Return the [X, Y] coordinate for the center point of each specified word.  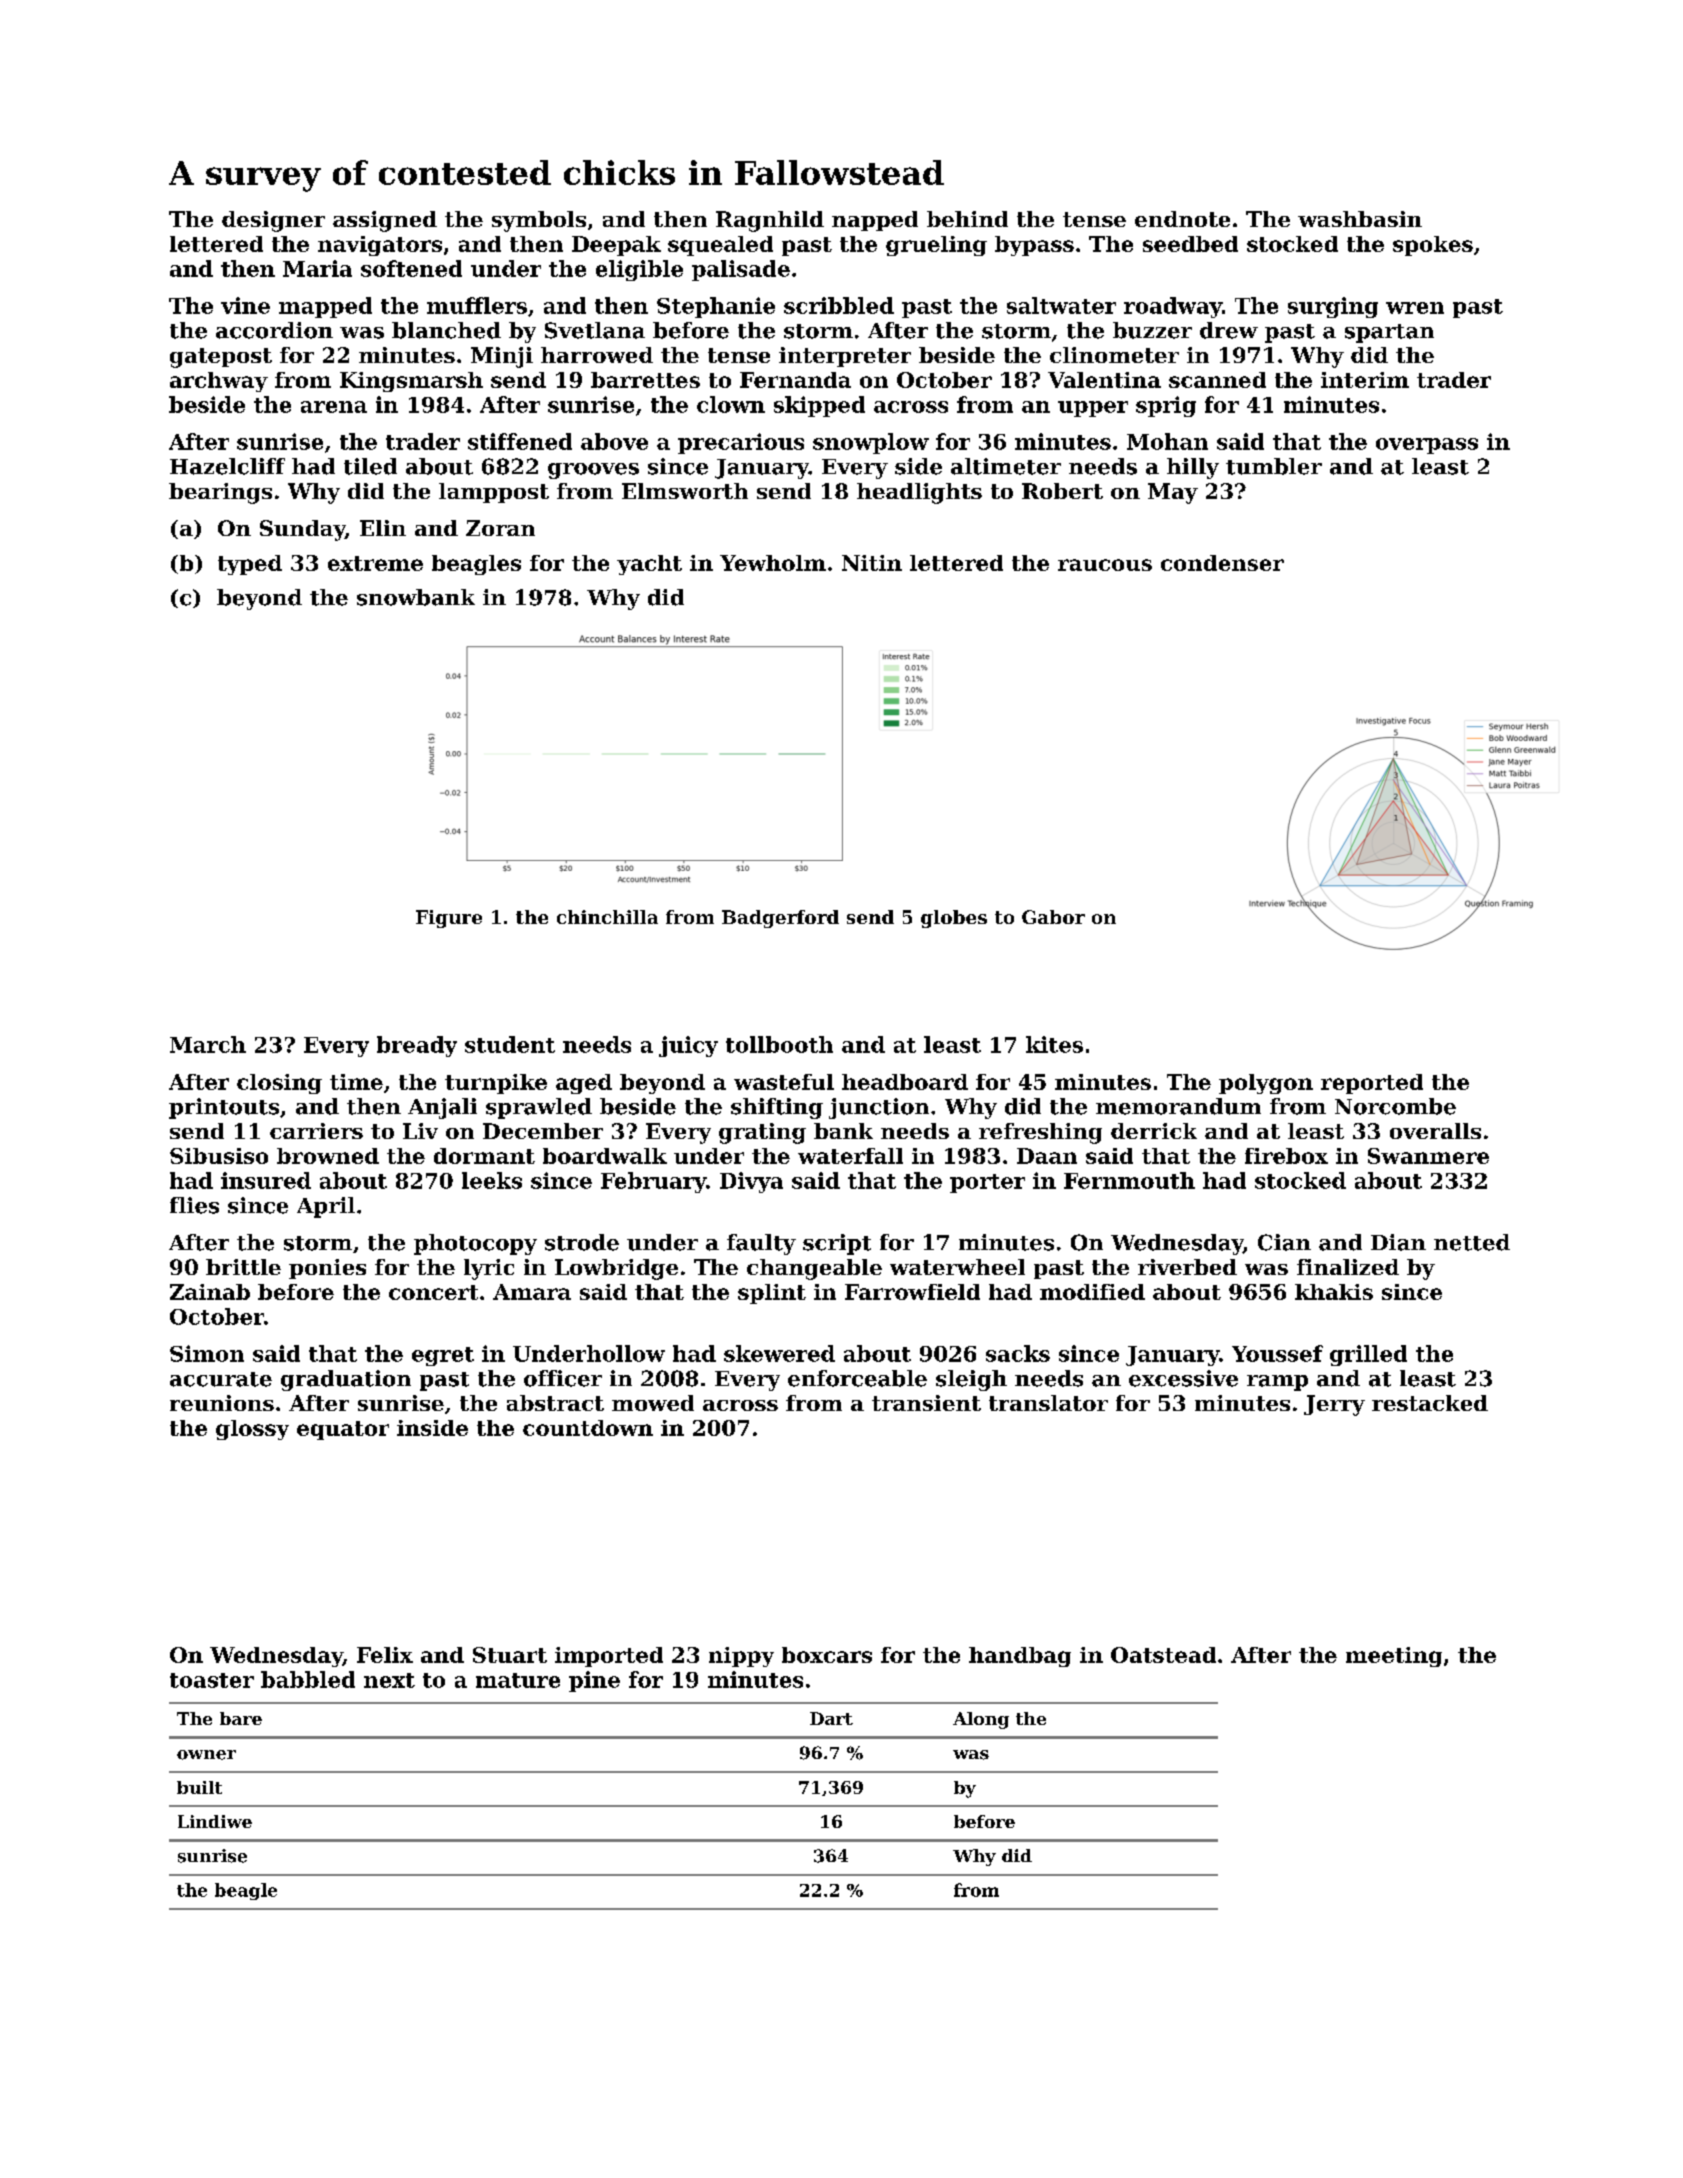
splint [772, 1294]
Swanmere [1428, 1156]
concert [433, 1292]
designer [273, 221]
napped [875, 221]
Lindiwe [215, 1821]
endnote [1182, 219]
